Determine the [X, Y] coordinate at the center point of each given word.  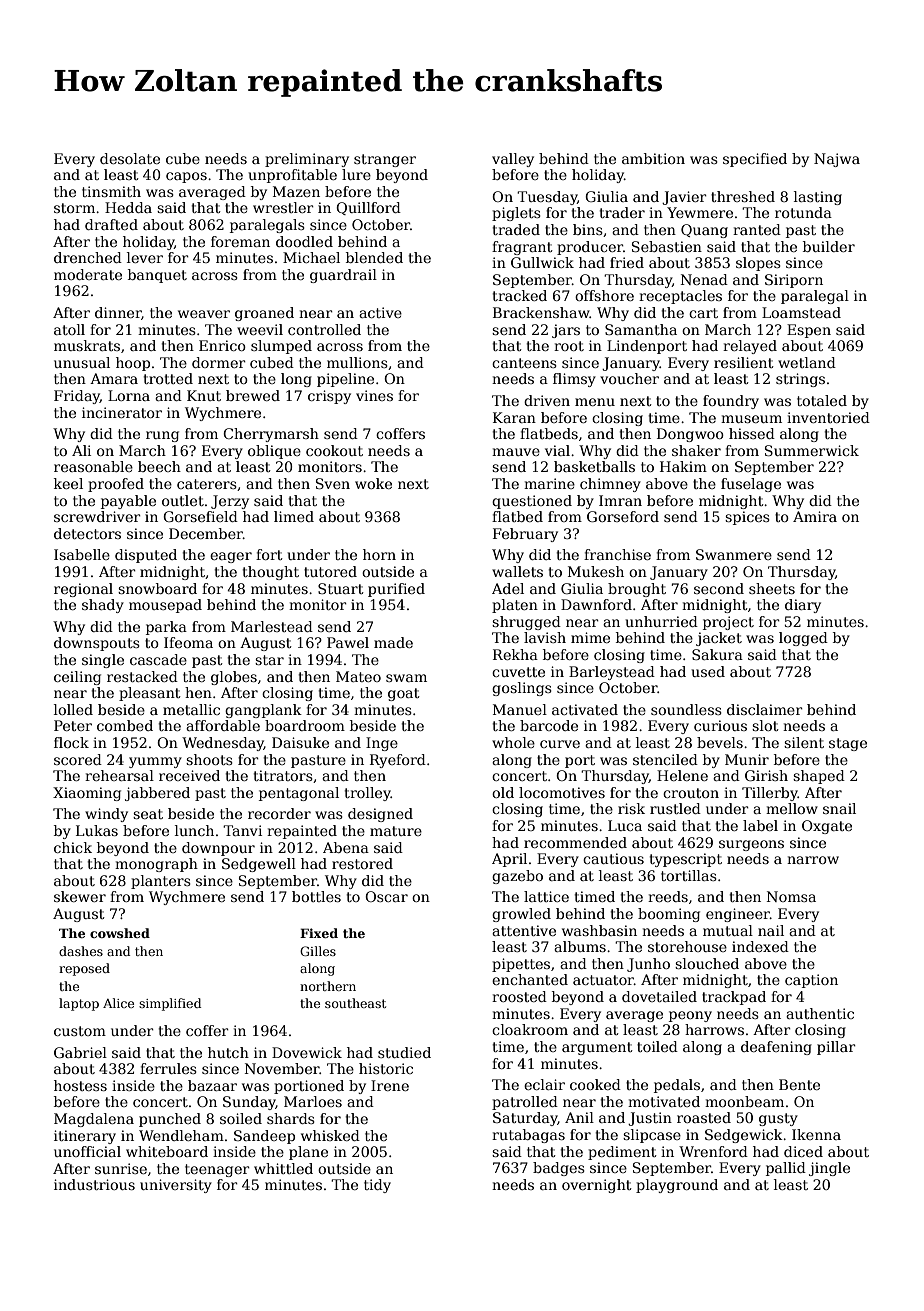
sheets [772, 588]
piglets [516, 214]
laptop [79, 1004]
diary [803, 606]
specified [755, 160]
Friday [77, 397]
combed [125, 725]
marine [549, 483]
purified [396, 590]
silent [804, 742]
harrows [714, 1029]
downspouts [97, 644]
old [503, 792]
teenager [217, 1170]
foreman [240, 241]
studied [404, 1052]
